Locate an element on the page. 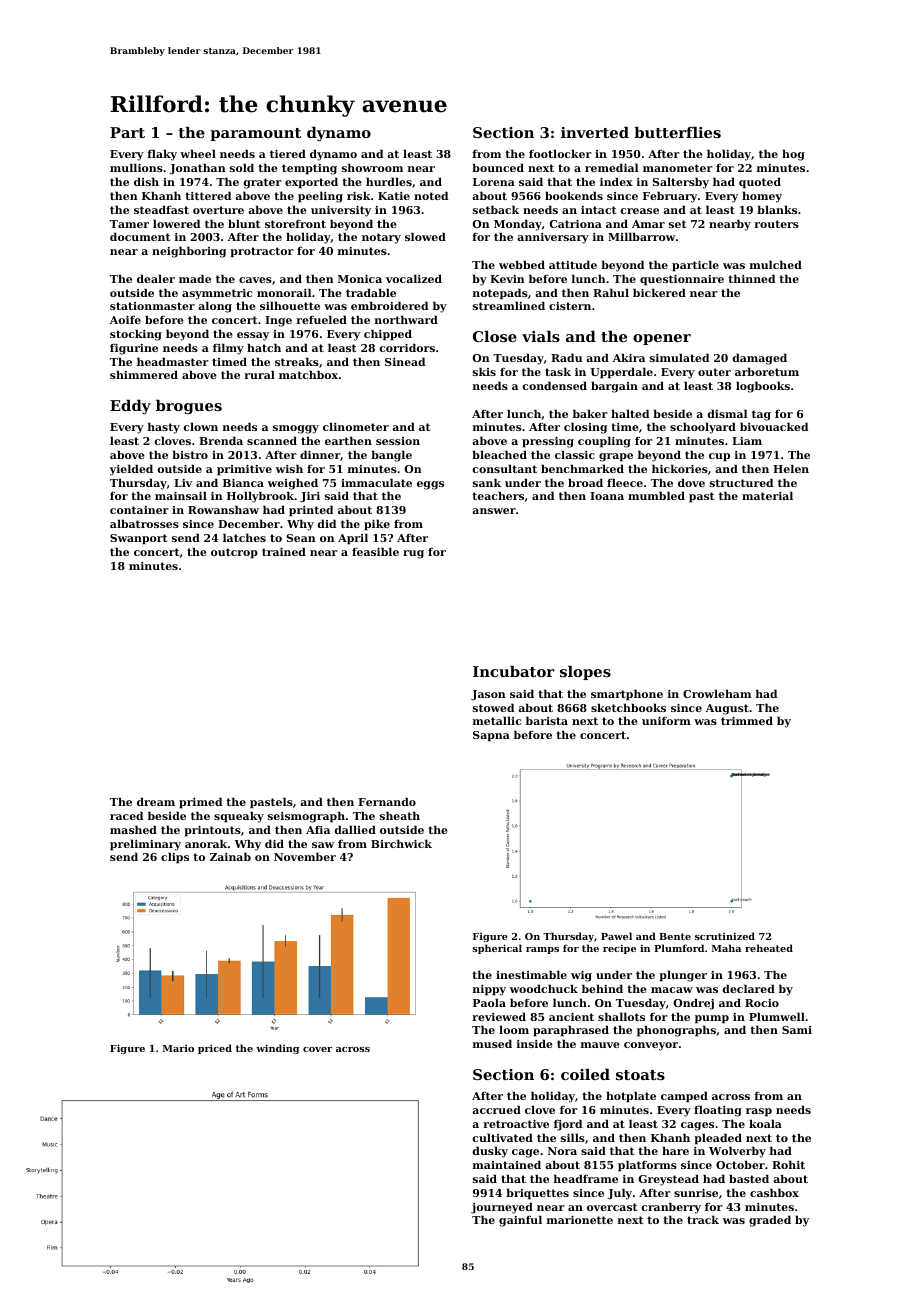 The image size is (924, 1308). structured is located at coordinates (741, 482).
